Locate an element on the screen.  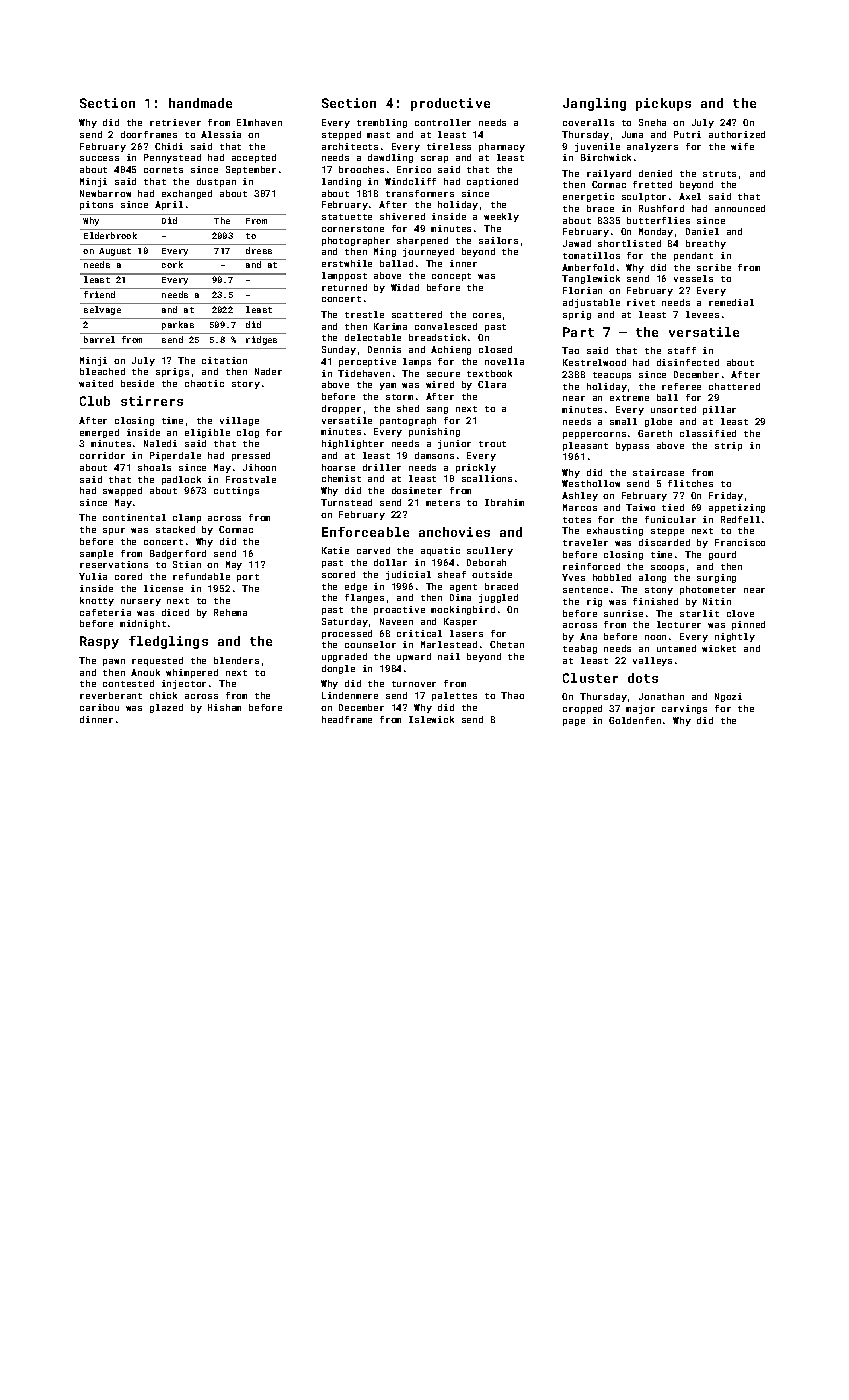
traveler is located at coordinates (585, 542).
